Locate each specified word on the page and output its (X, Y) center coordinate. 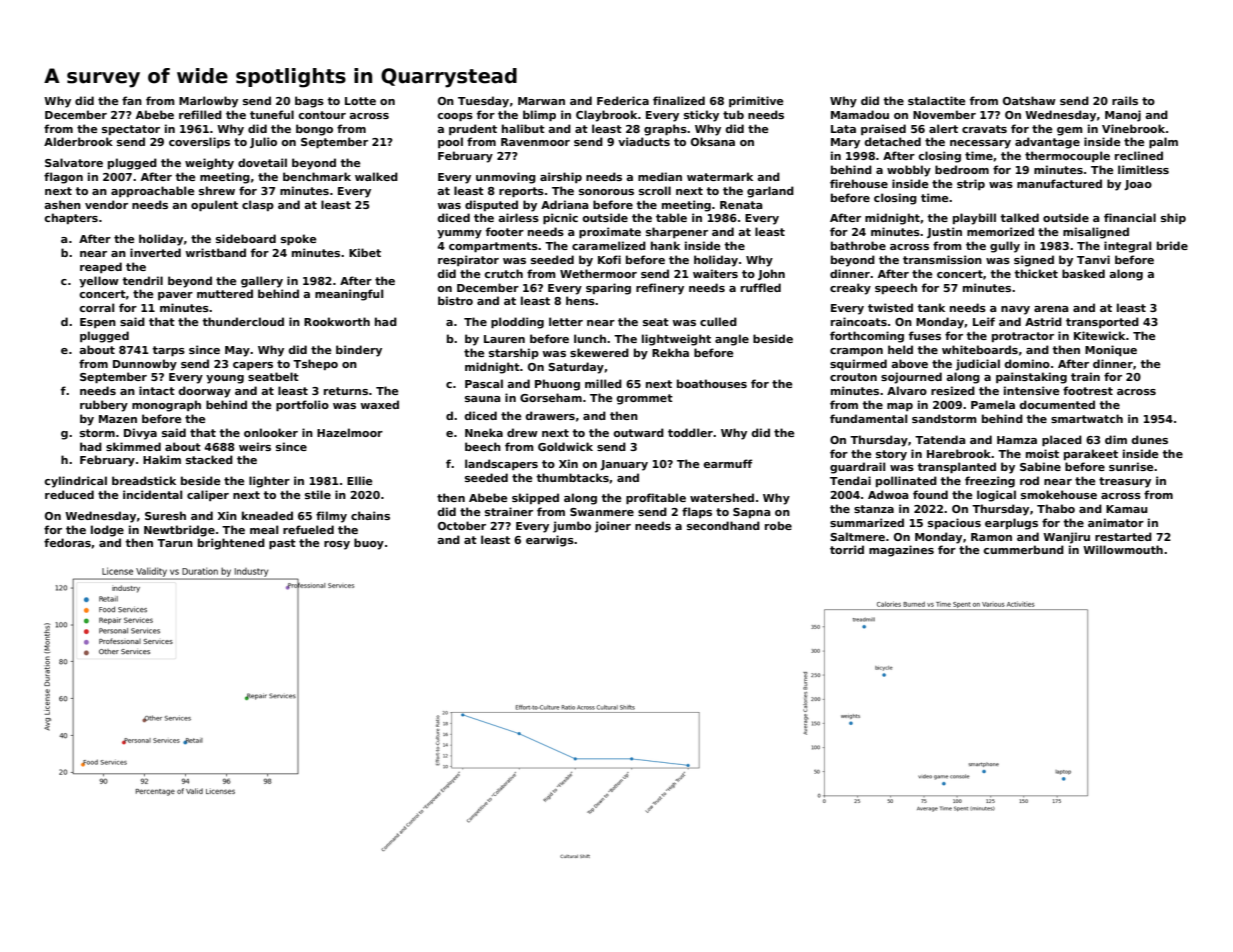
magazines (901, 551)
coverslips (199, 142)
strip (971, 184)
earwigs (550, 541)
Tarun (175, 543)
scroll (655, 190)
